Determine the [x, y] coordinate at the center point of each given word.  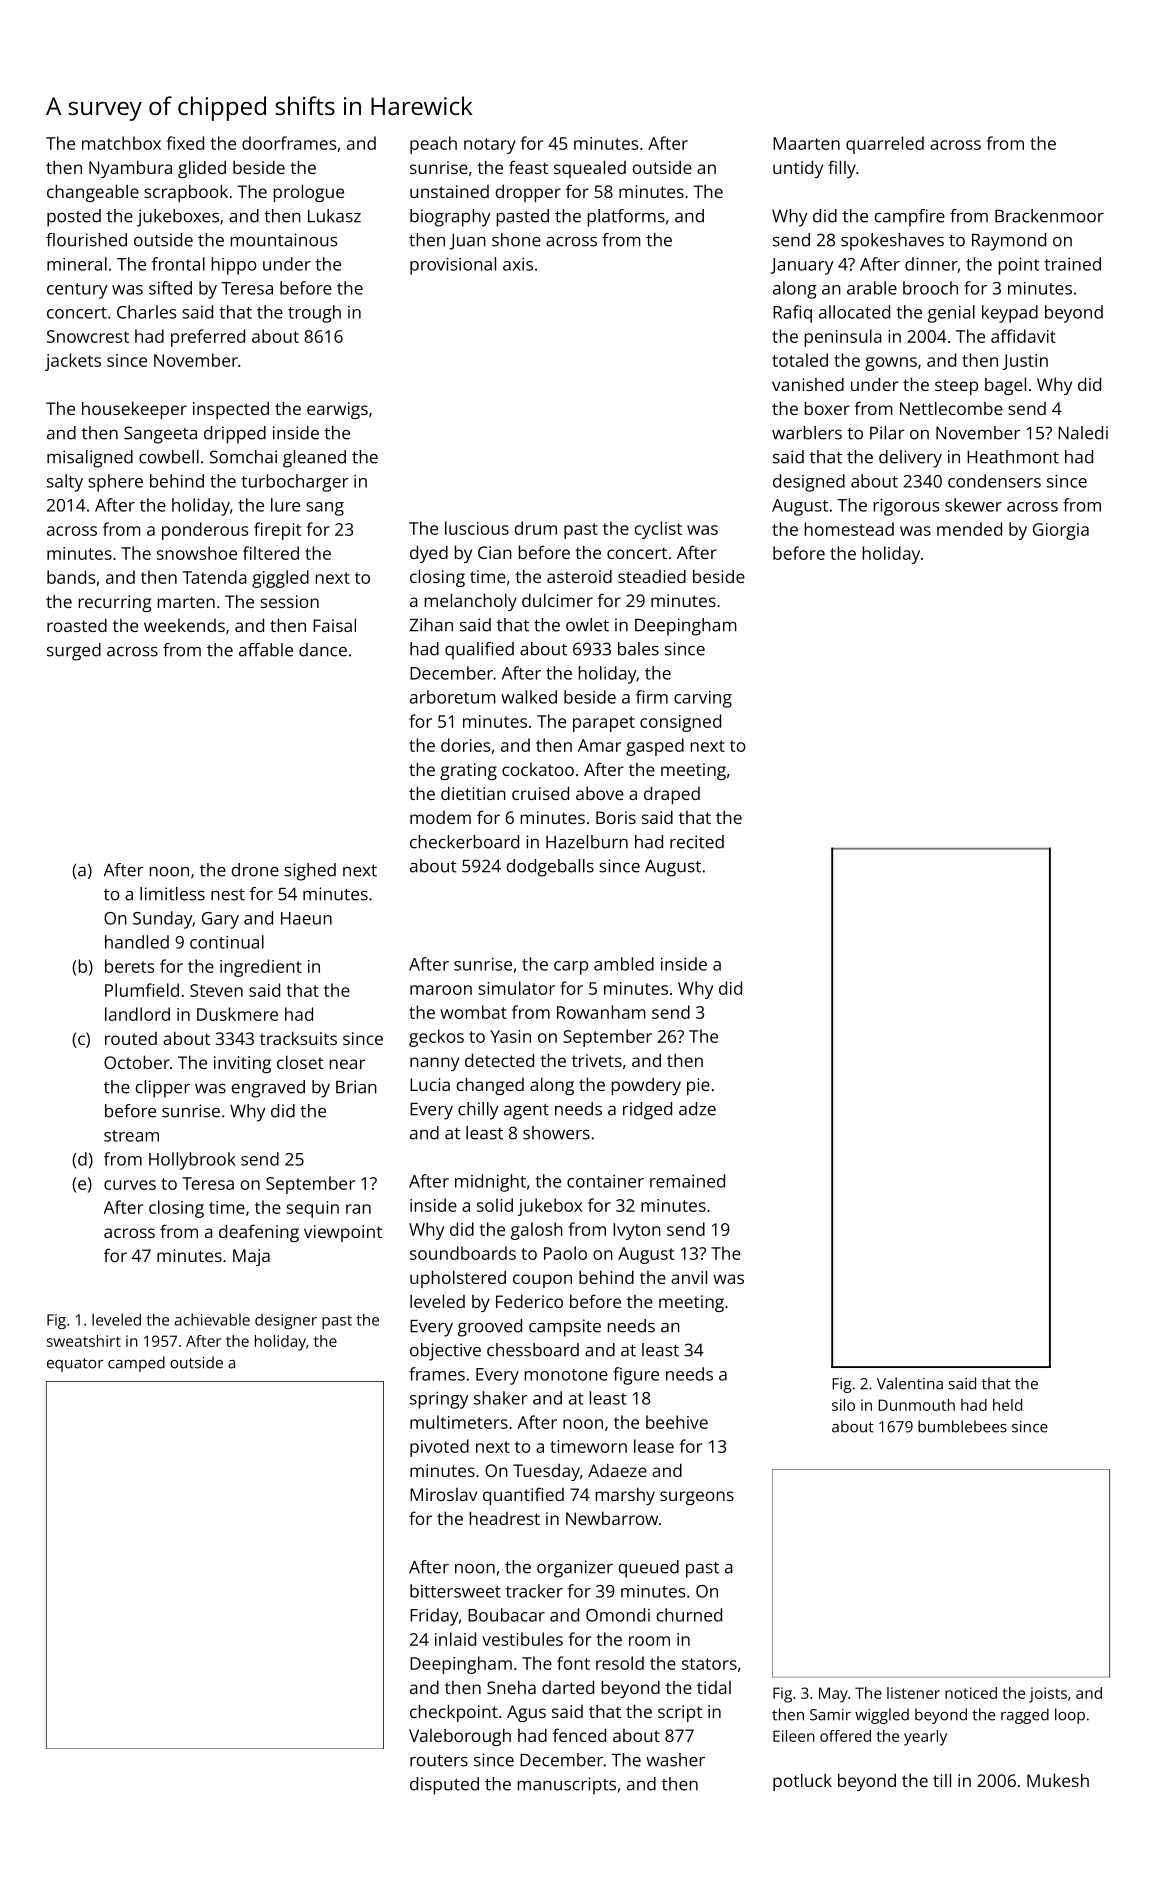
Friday [434, 1617]
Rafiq [792, 314]
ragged [1025, 1716]
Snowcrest [88, 336]
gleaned [314, 459]
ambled [624, 964]
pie [698, 1086]
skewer [973, 505]
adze [697, 1109]
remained [687, 1181]
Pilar [887, 433]
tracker [534, 1591]
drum [535, 528]
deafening [259, 1233]
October [137, 1062]
